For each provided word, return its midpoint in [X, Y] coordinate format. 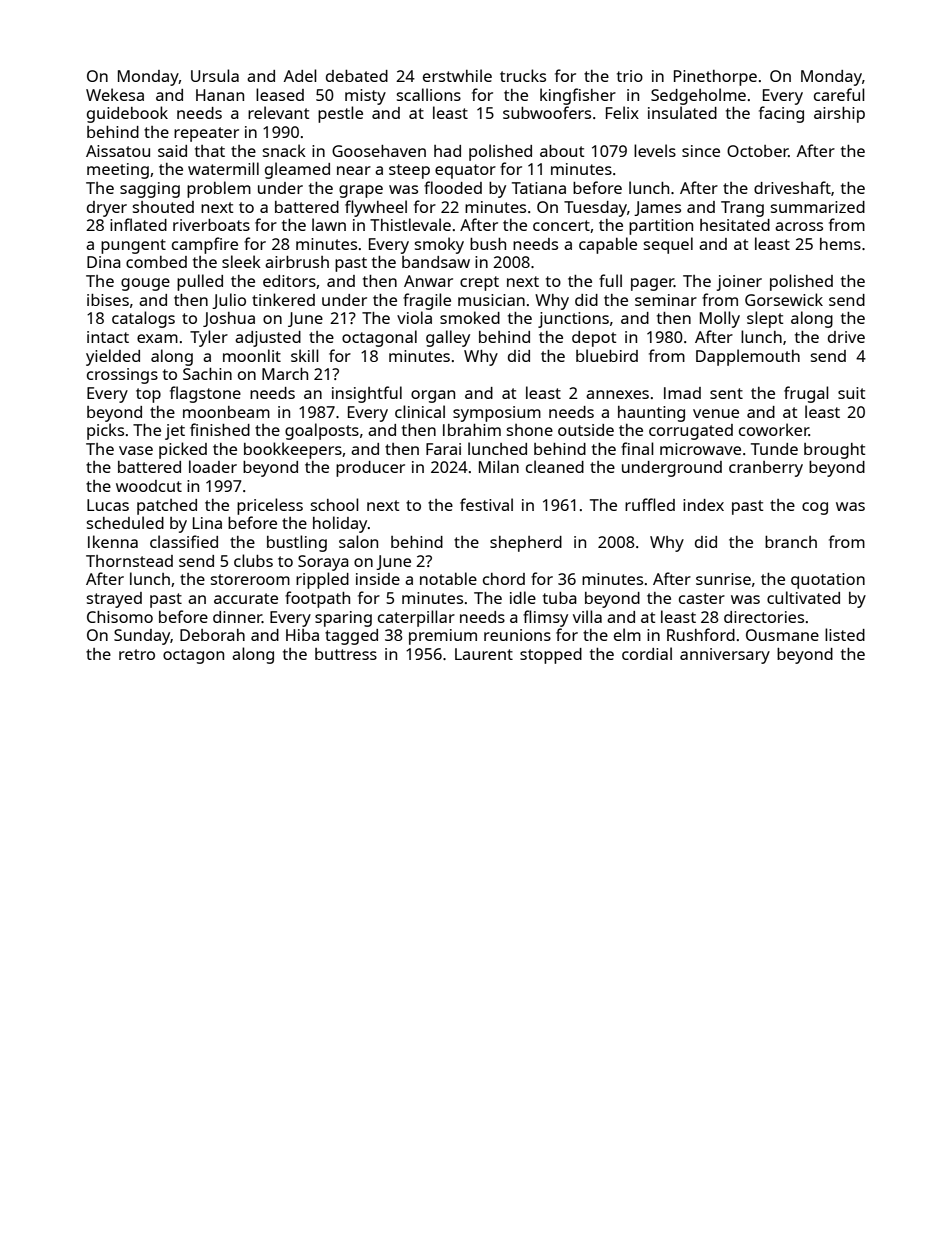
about [562, 151]
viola [414, 317]
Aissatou [118, 151]
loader [213, 466]
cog [815, 508]
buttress [346, 654]
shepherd [526, 544]
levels [655, 150]
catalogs [143, 319]
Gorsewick [784, 299]
